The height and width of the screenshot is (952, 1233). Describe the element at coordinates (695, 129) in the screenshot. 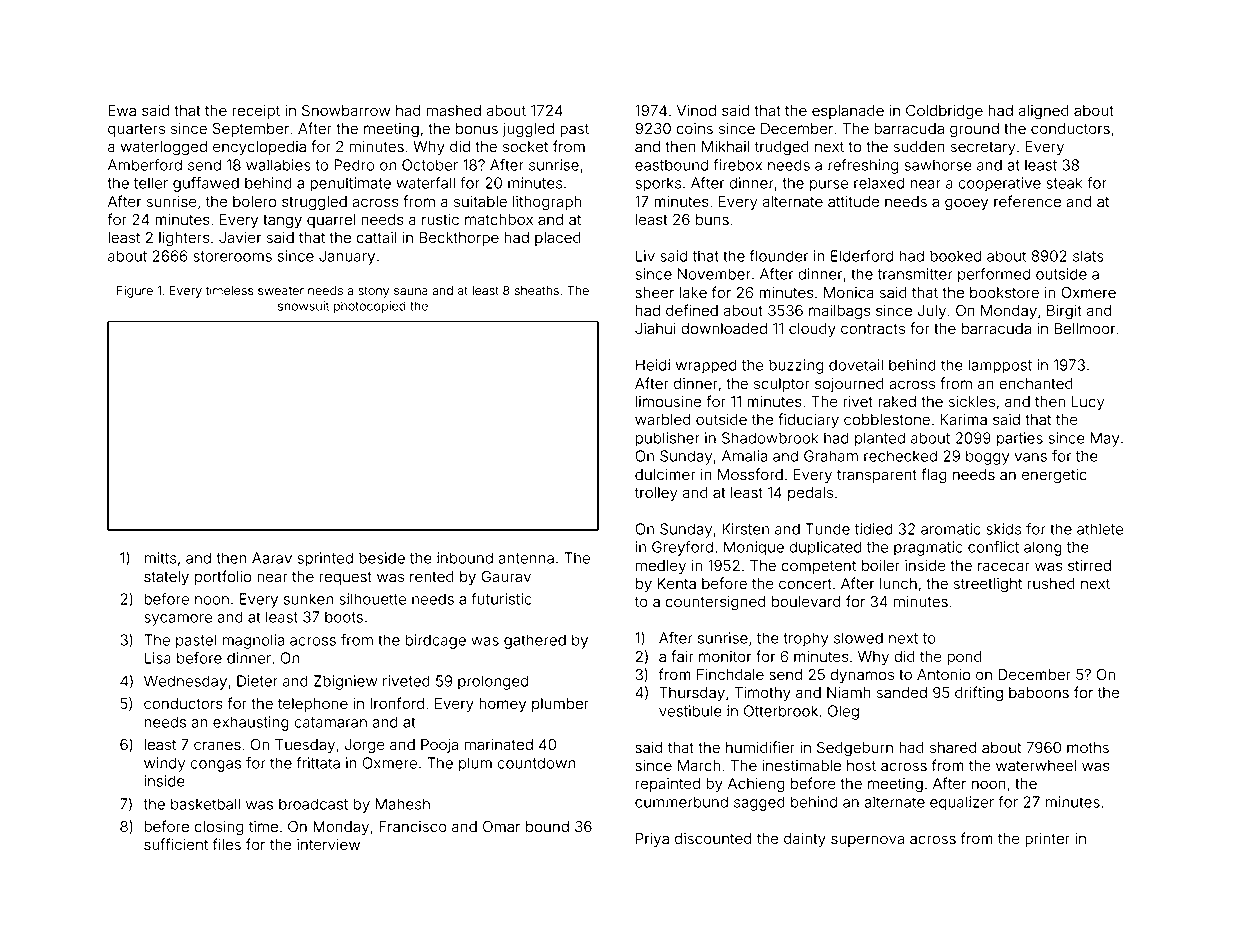

I see `coins` at that location.
